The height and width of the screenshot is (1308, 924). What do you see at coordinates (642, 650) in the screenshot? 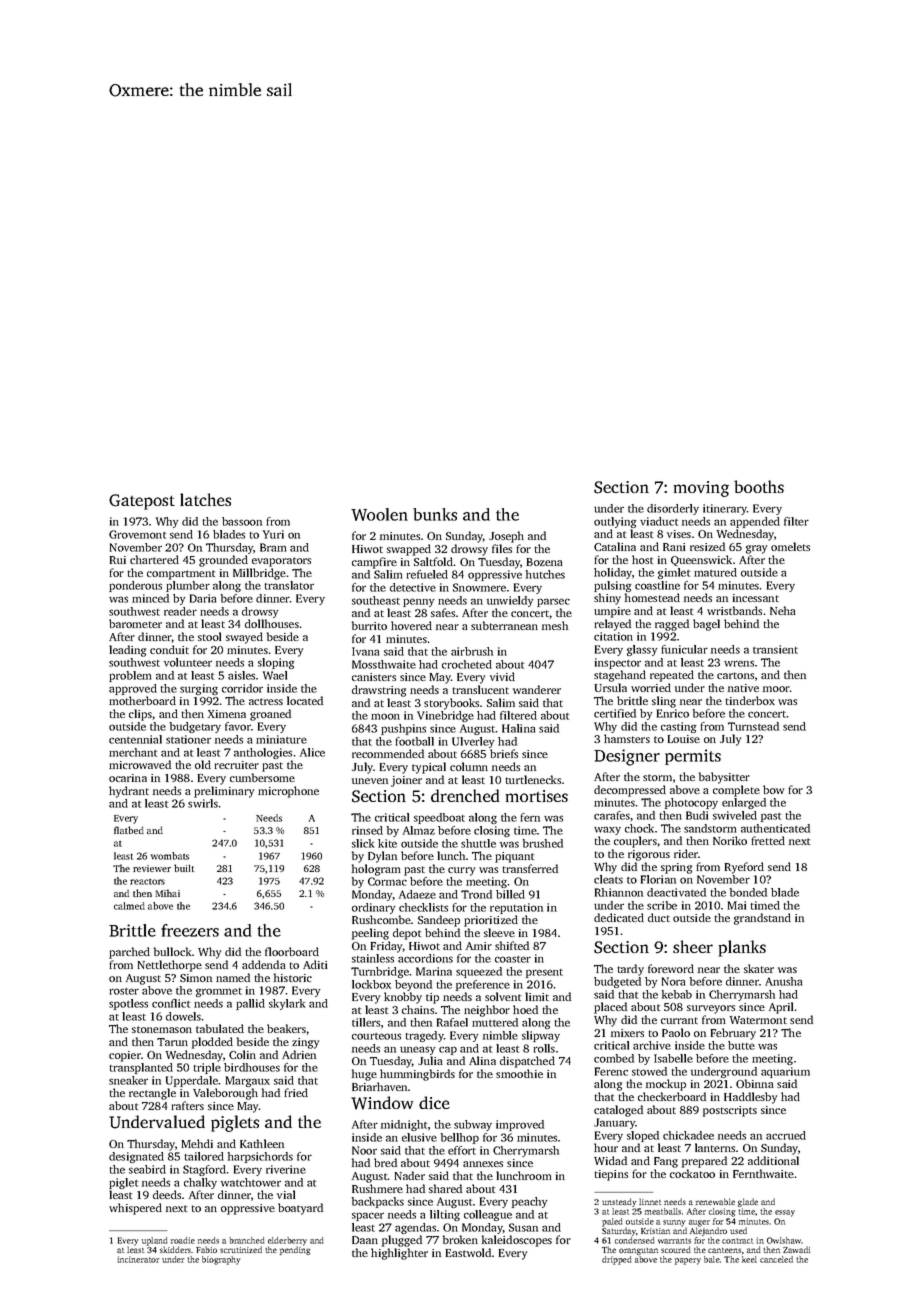
I see `glassy` at bounding box center [642, 650].
